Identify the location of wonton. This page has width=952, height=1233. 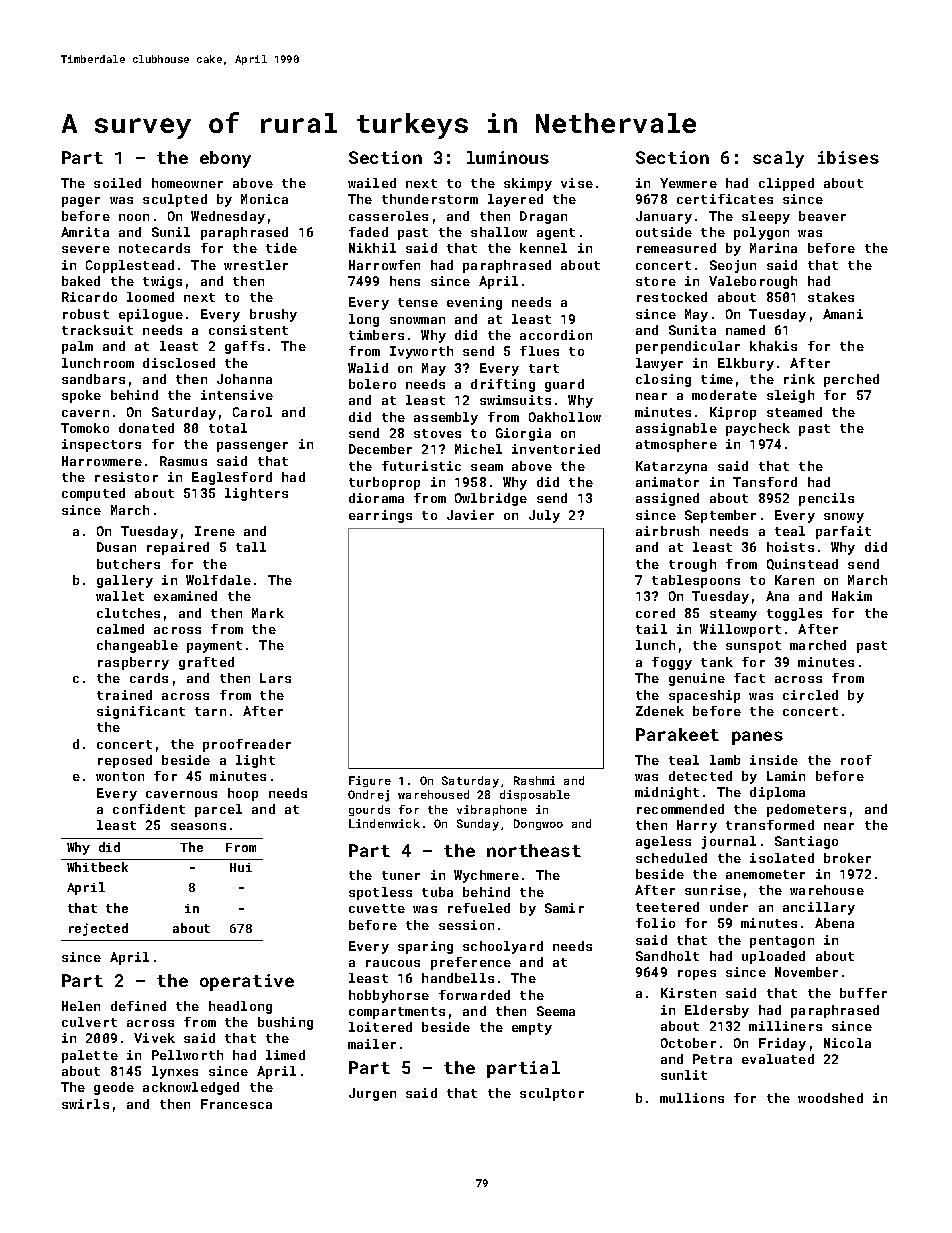
(120, 776).
